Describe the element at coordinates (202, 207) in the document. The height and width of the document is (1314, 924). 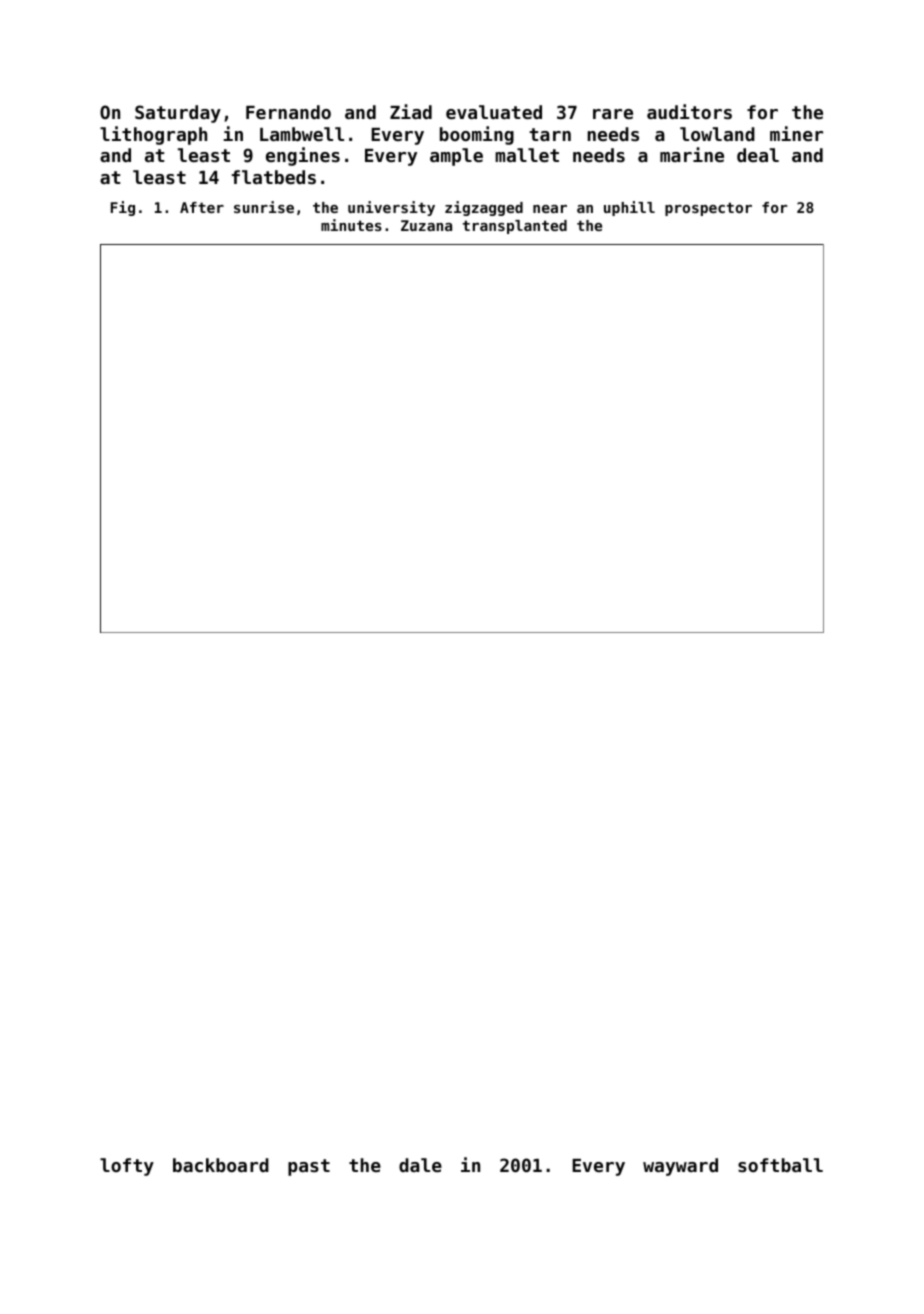
I see `After` at that location.
